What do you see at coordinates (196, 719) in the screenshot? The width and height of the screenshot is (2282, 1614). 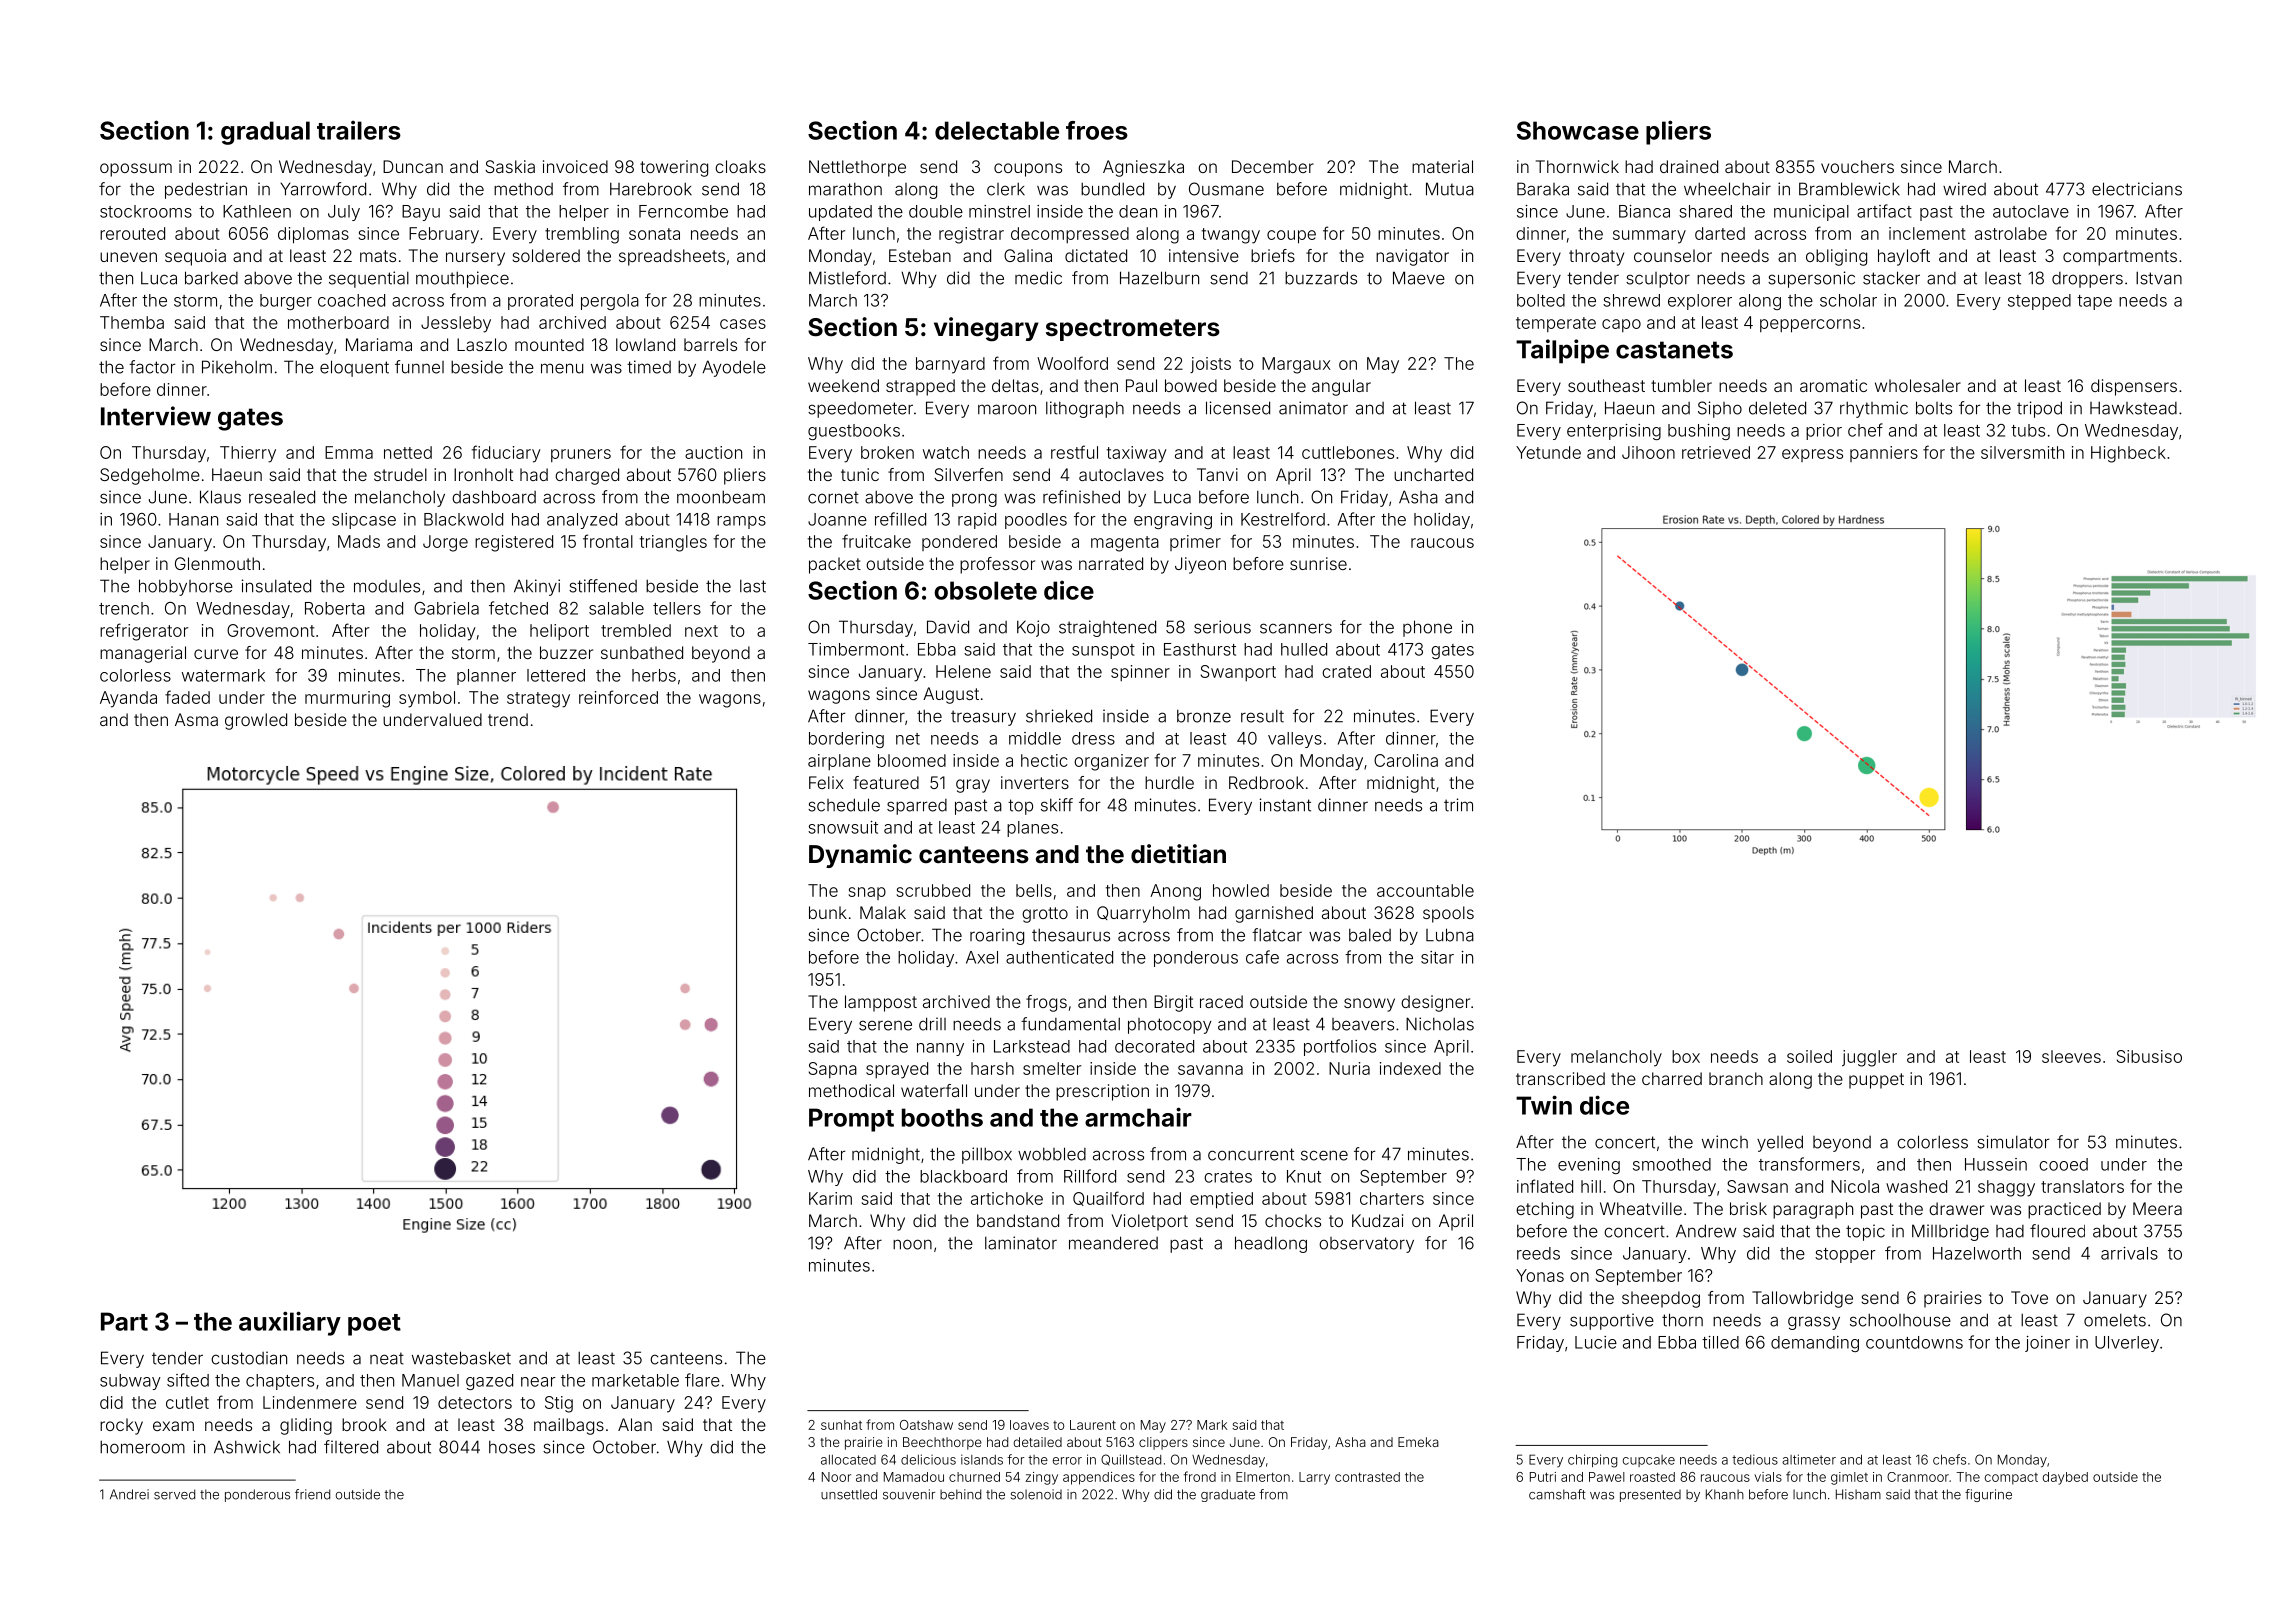 I see `Asma` at bounding box center [196, 719].
